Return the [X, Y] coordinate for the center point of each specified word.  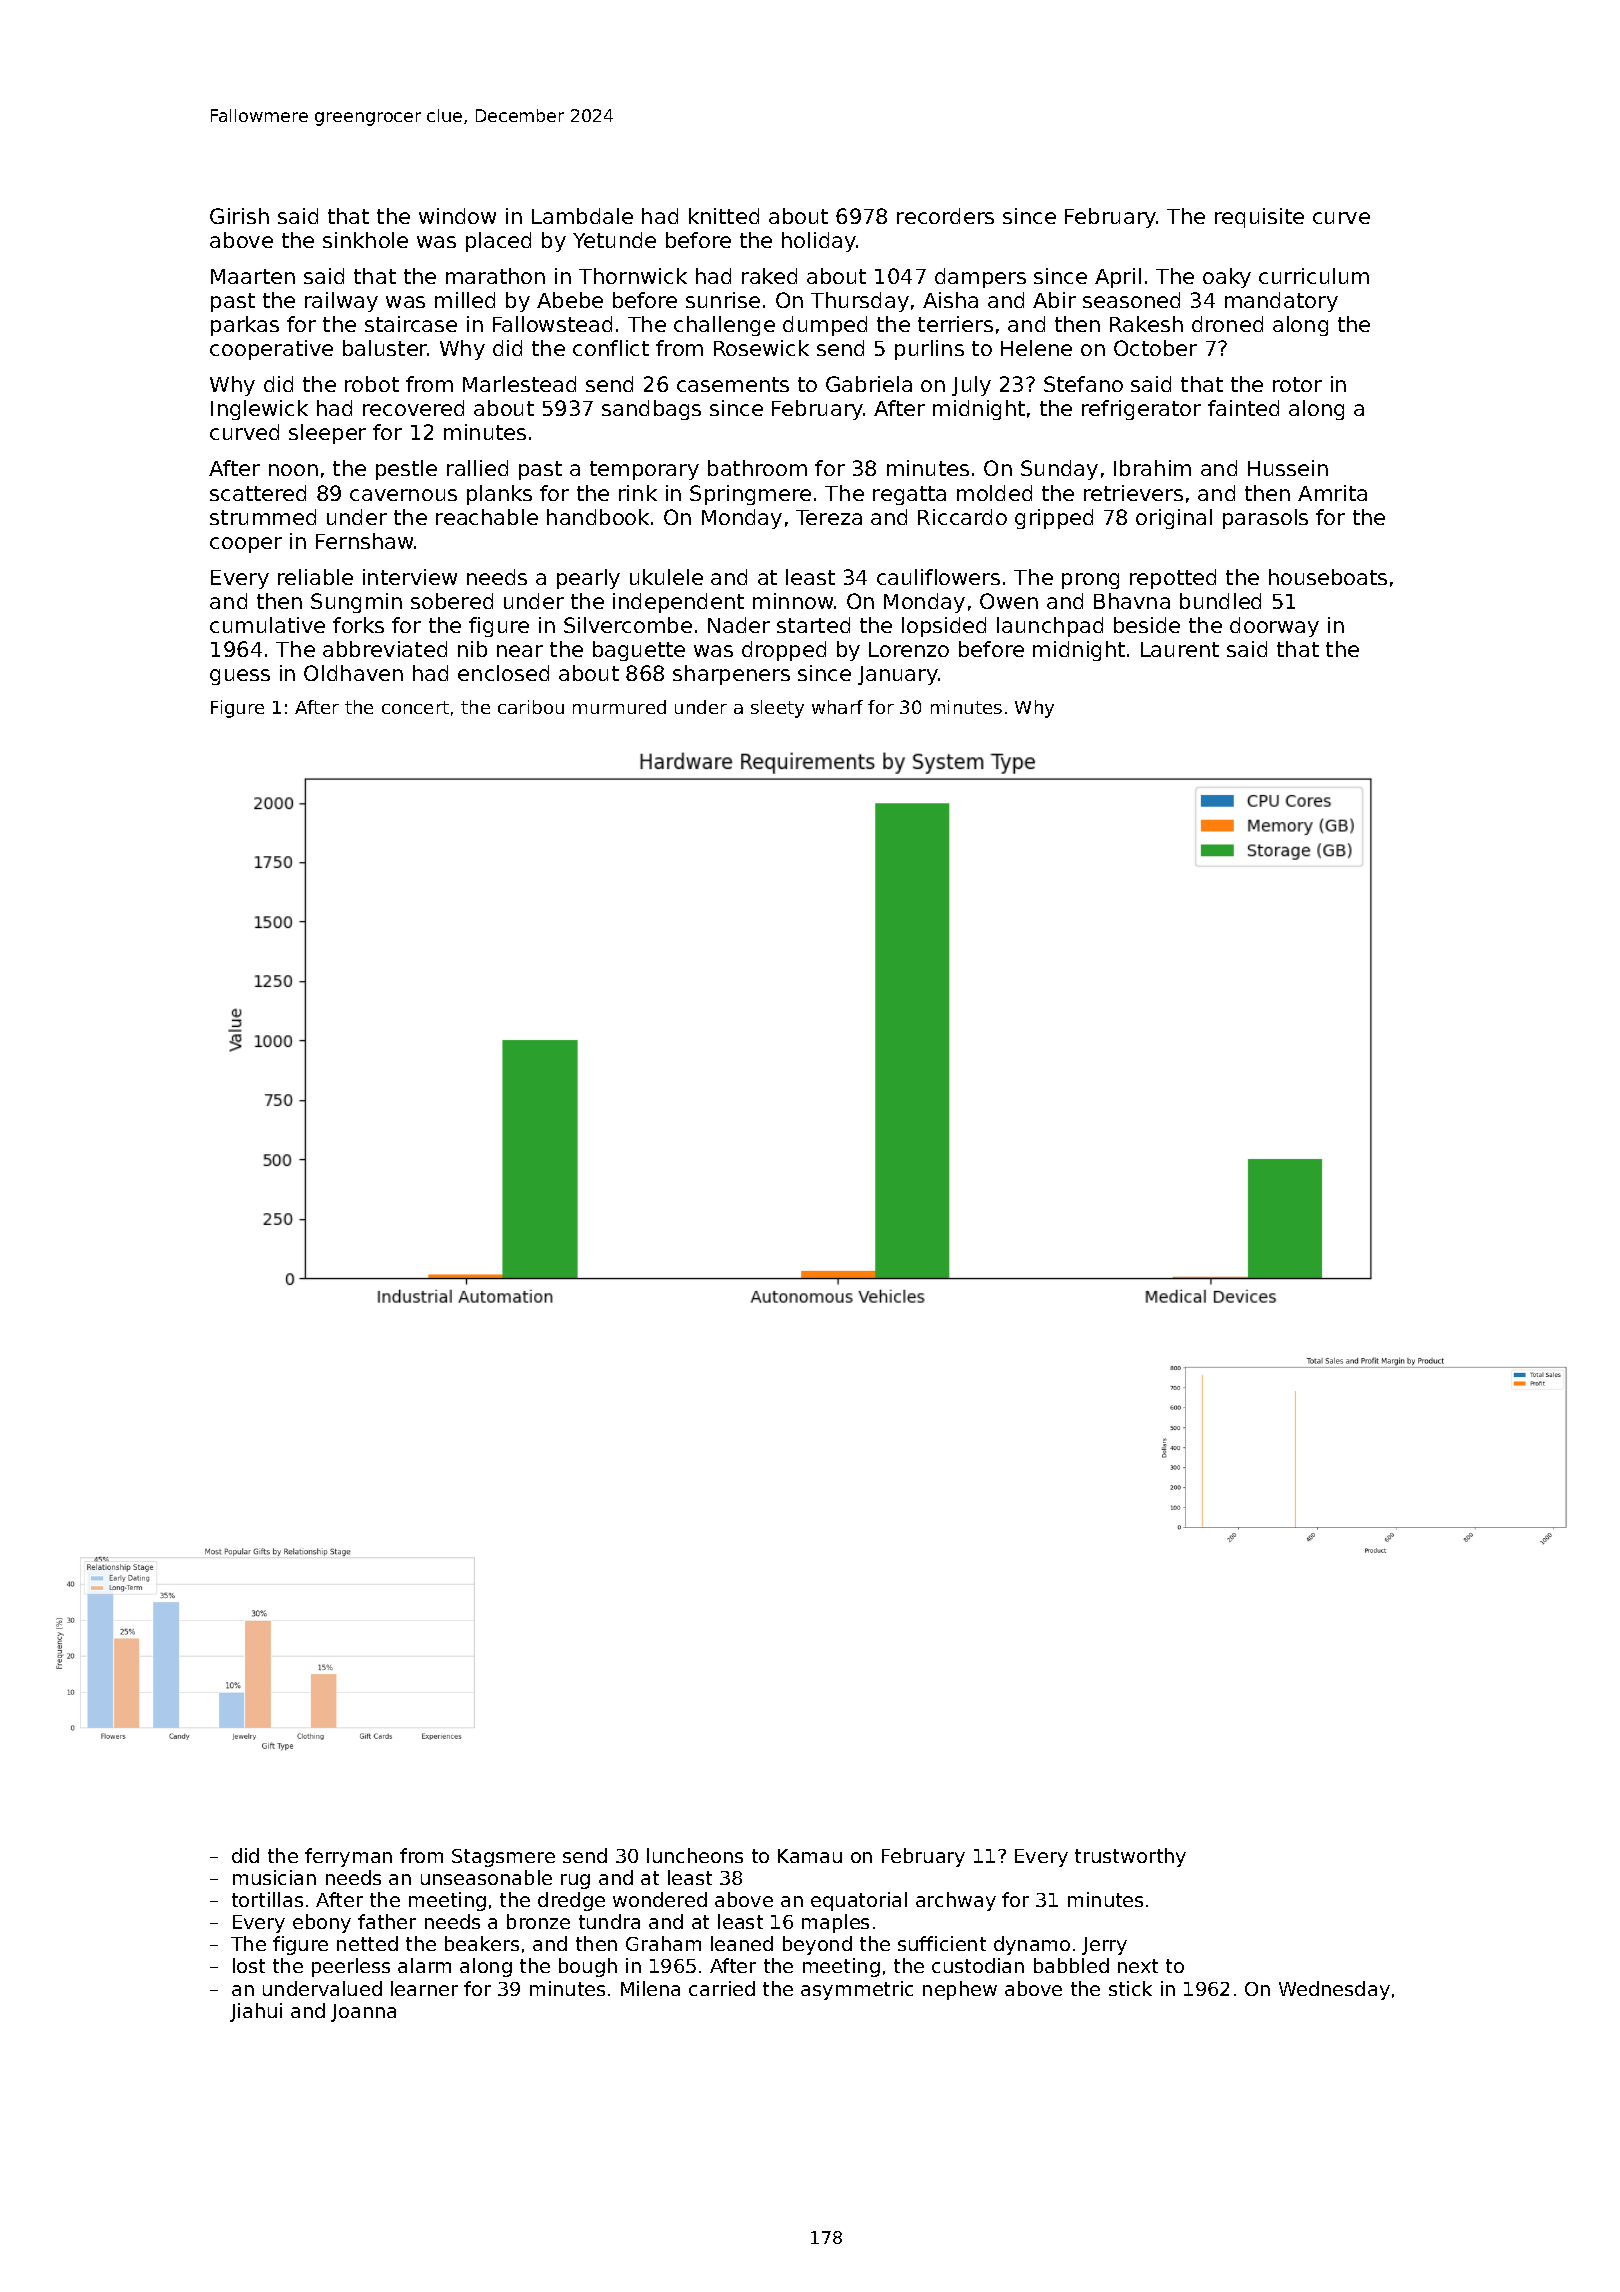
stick [1130, 1988]
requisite [1259, 218]
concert [415, 707]
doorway [1274, 627]
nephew [960, 1990]
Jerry [1104, 1946]
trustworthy [1130, 1857]
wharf [837, 707]
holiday [819, 242]
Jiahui [256, 2012]
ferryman [348, 1857]
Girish [239, 216]
